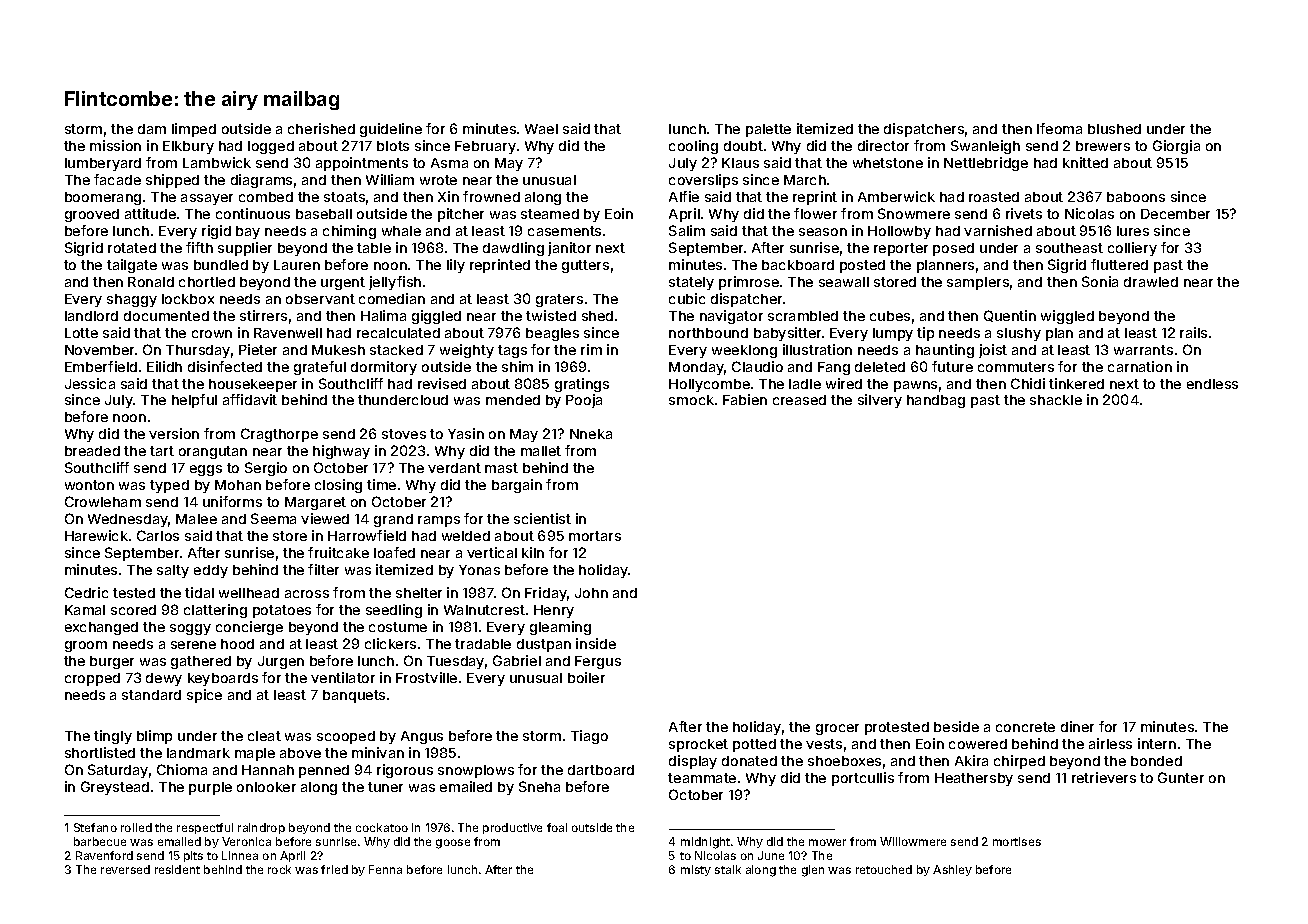  Describe the element at coordinates (266, 787) in the screenshot. I see `onlooker` at that location.
